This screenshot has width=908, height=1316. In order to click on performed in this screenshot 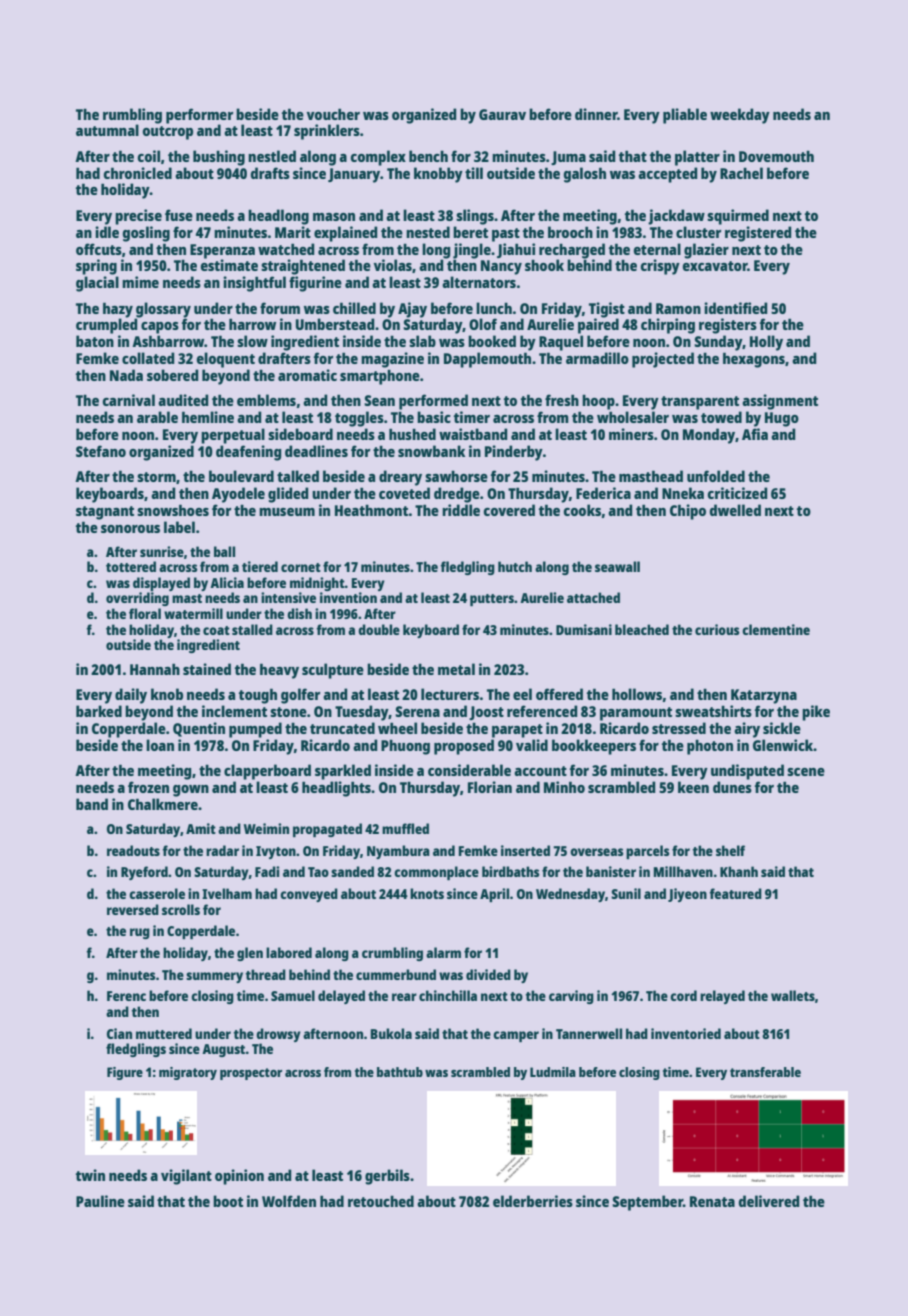, I will do `click(433, 402)`.
